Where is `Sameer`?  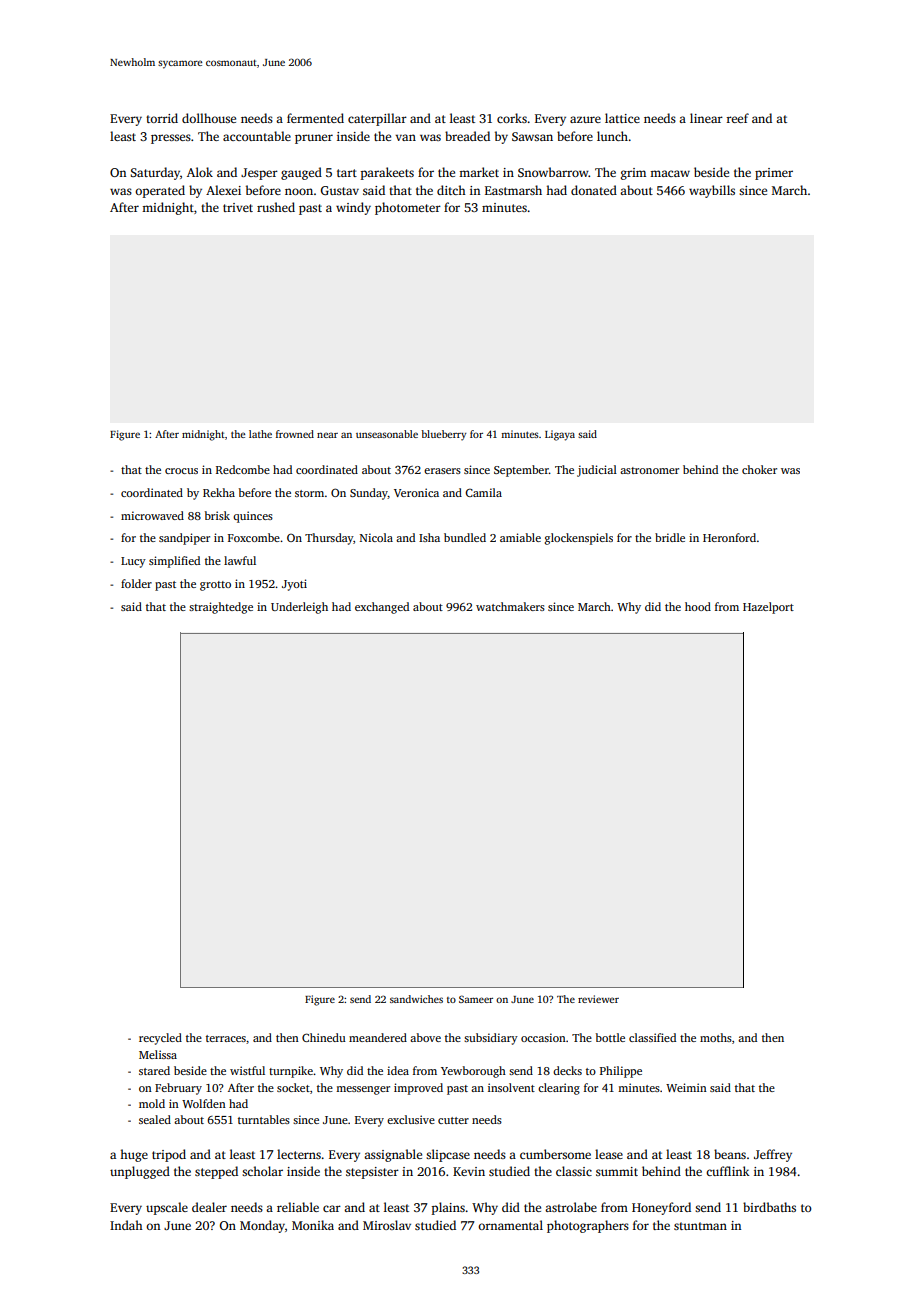
Sameer is located at coordinates (476, 999).
